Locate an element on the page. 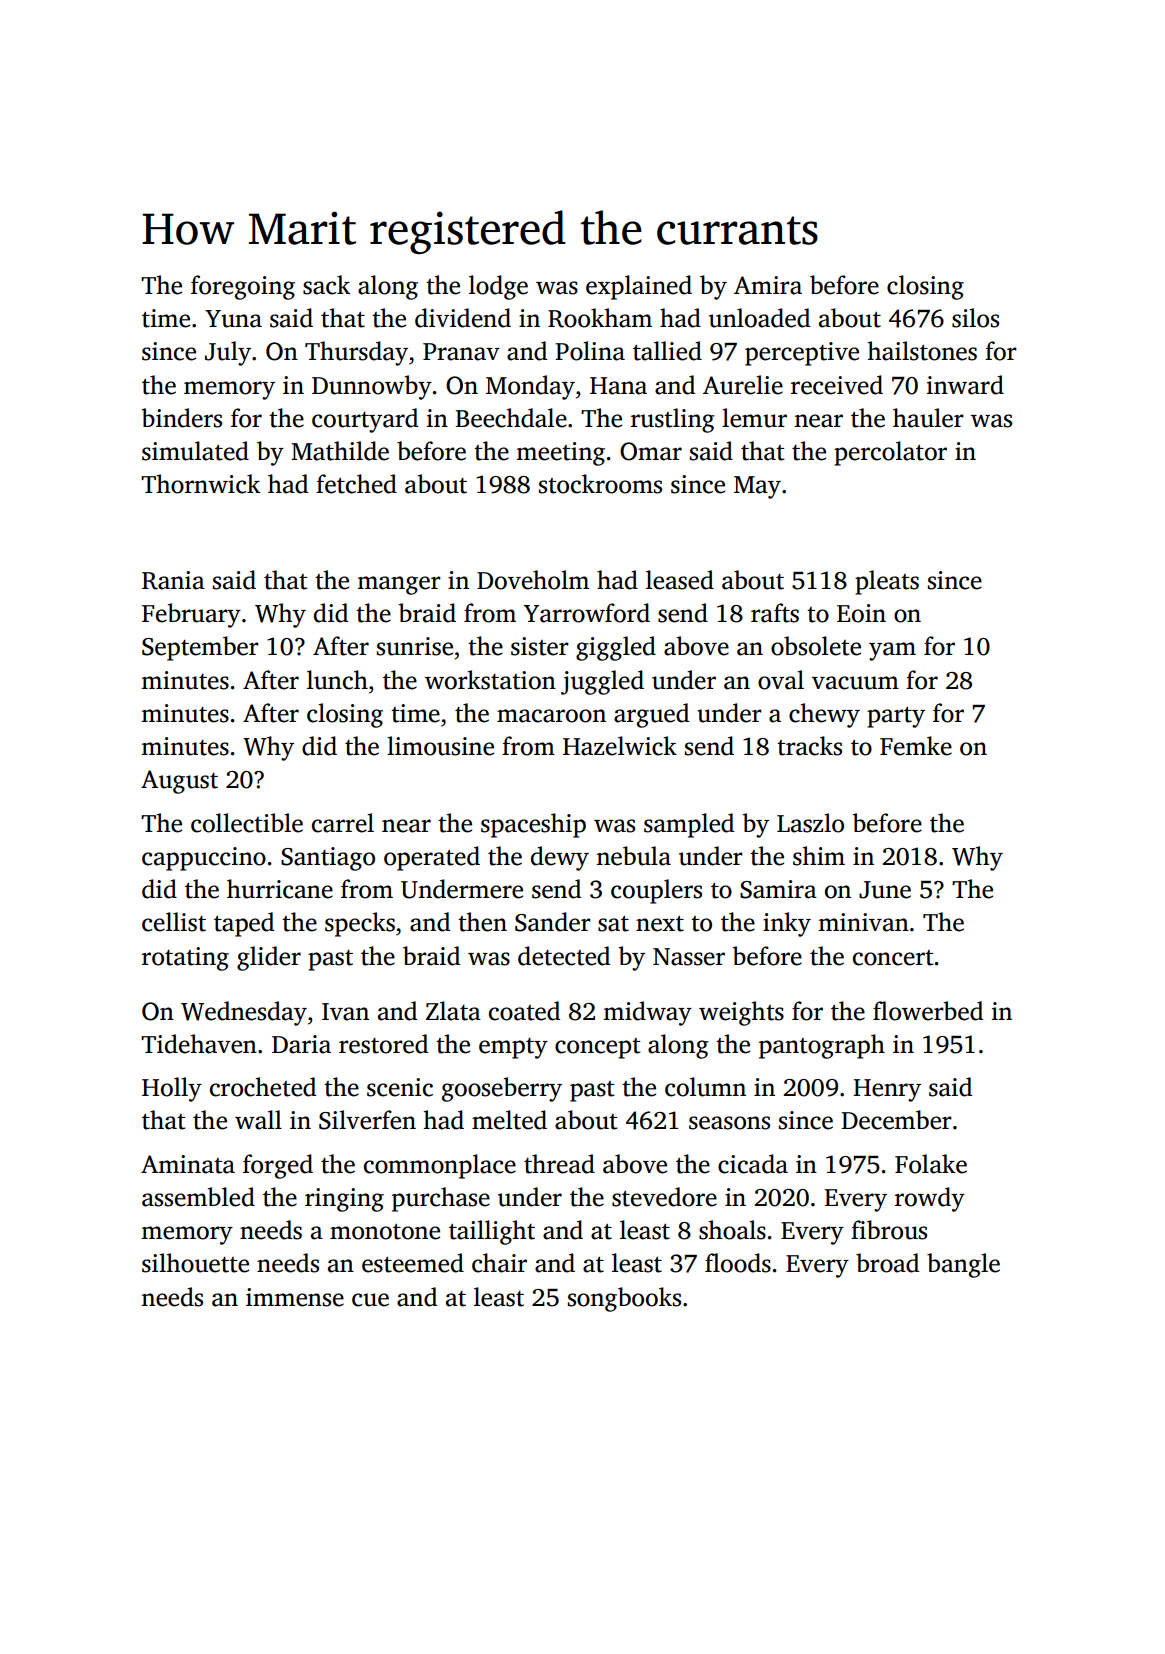  pleats is located at coordinates (887, 582).
